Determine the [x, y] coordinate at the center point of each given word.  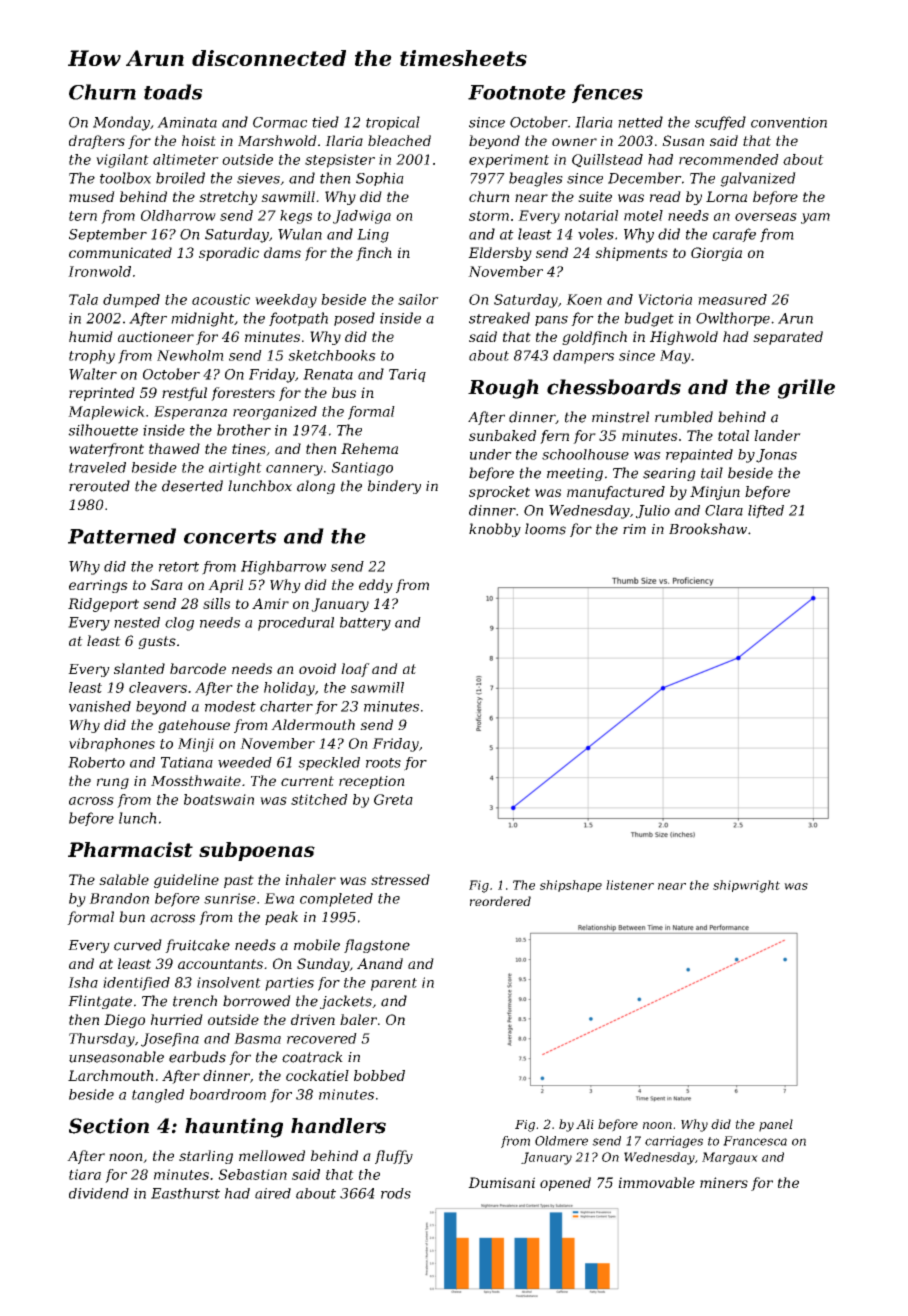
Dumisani [501, 1182]
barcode [198, 668]
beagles [536, 179]
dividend [99, 1193]
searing [669, 474]
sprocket [499, 493]
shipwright [746, 886]
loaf [355, 670]
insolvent [229, 982]
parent [394, 984]
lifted [766, 511]
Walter [93, 374]
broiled [180, 178]
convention [789, 122]
